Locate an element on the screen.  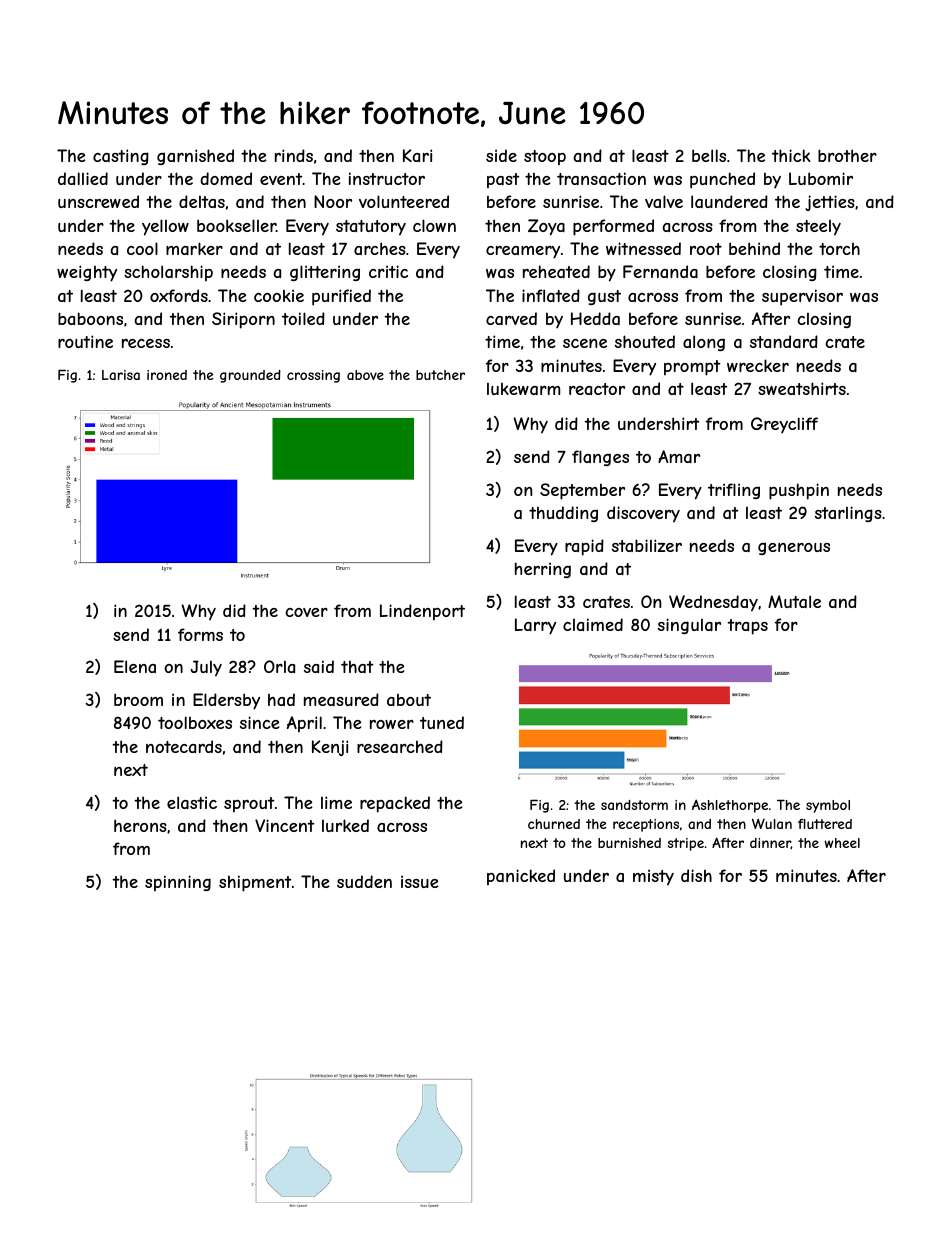
lurked is located at coordinates (345, 825).
